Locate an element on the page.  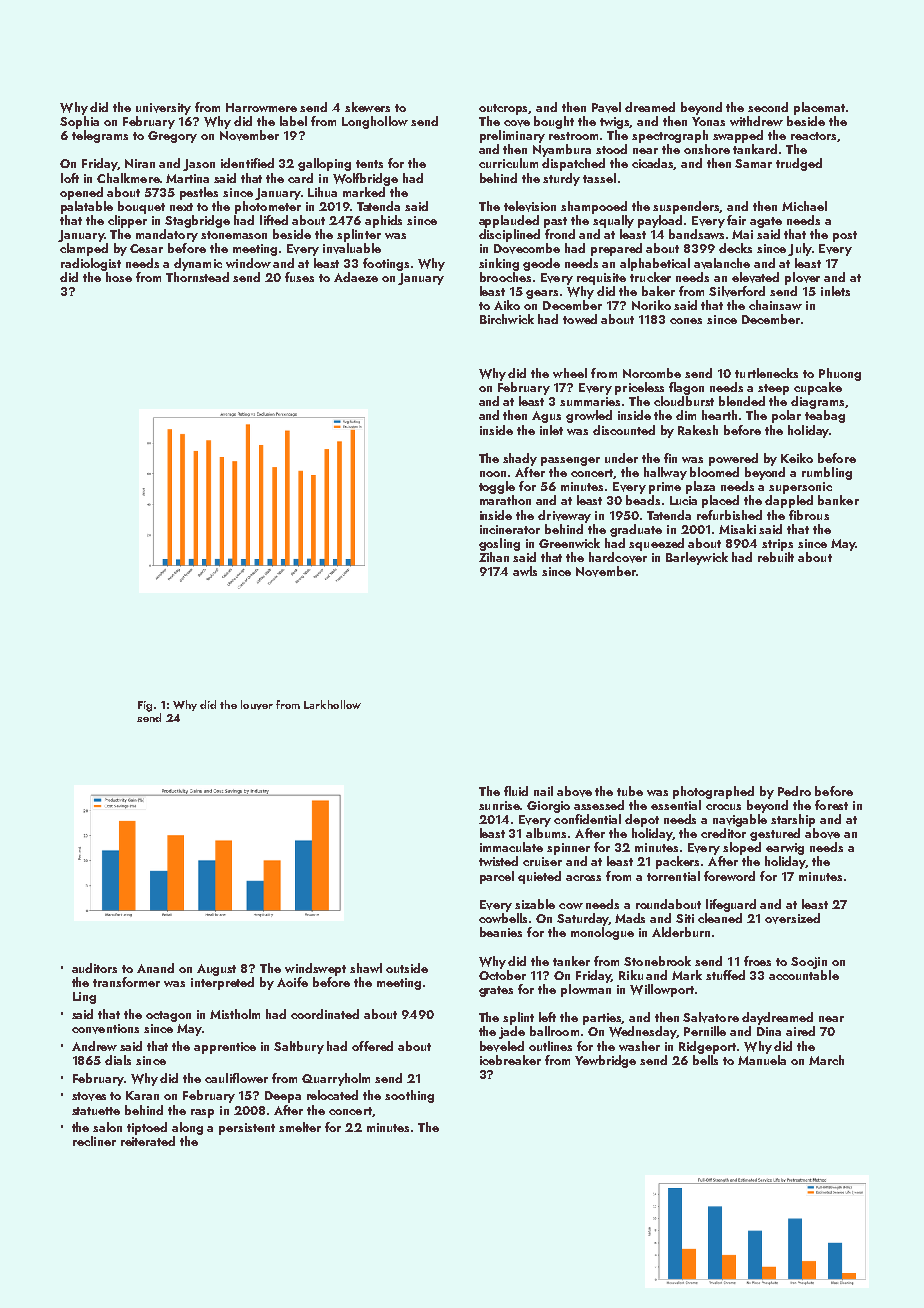
louver is located at coordinates (257, 705).
